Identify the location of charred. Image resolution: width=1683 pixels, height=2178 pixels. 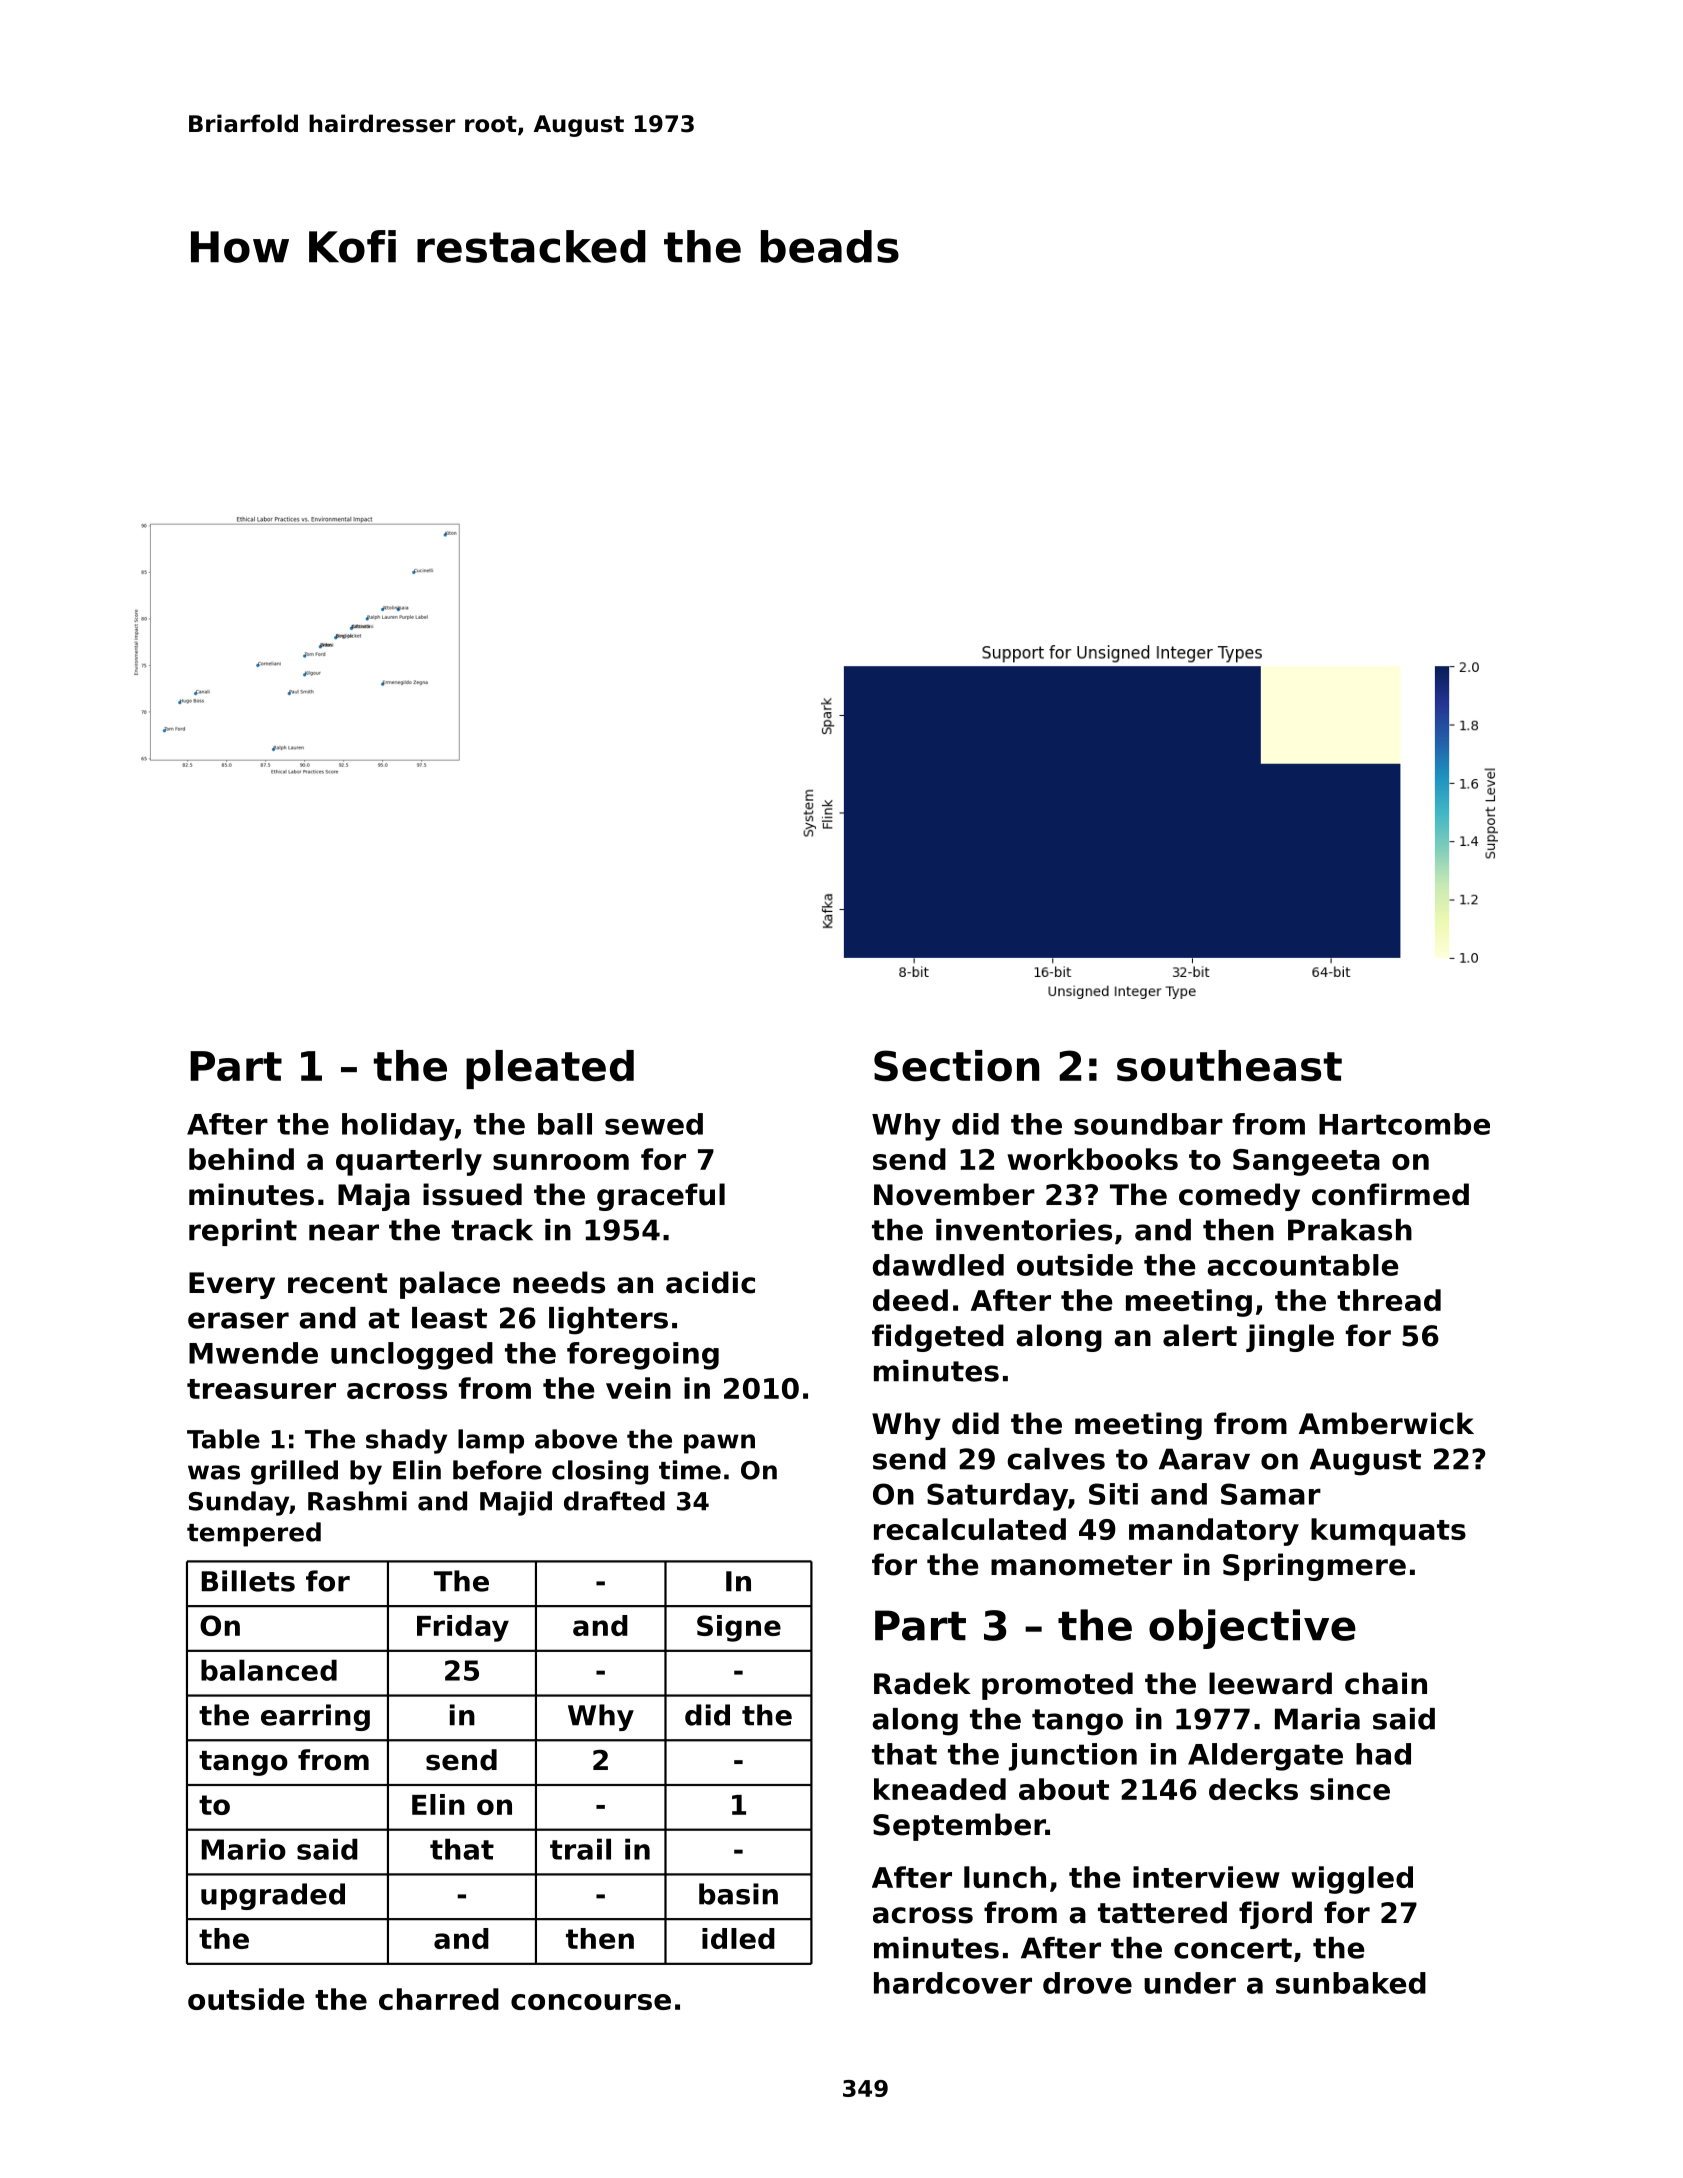
(439, 1999).
